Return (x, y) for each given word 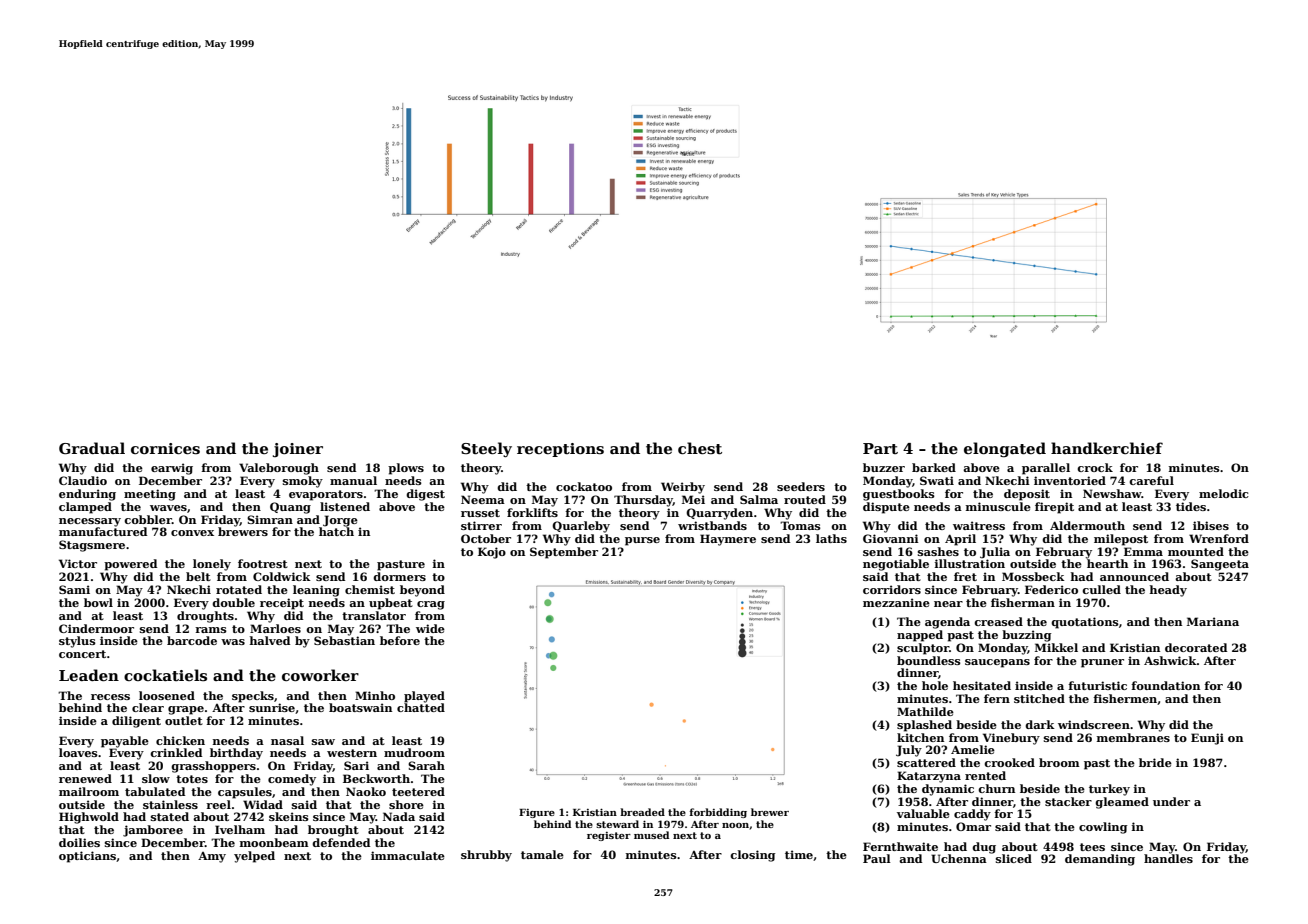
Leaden (89, 675)
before (400, 640)
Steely (486, 449)
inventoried (1070, 480)
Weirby (683, 488)
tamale (542, 854)
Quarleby (581, 527)
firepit (1054, 508)
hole (935, 685)
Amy (212, 857)
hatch (336, 531)
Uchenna (959, 858)
